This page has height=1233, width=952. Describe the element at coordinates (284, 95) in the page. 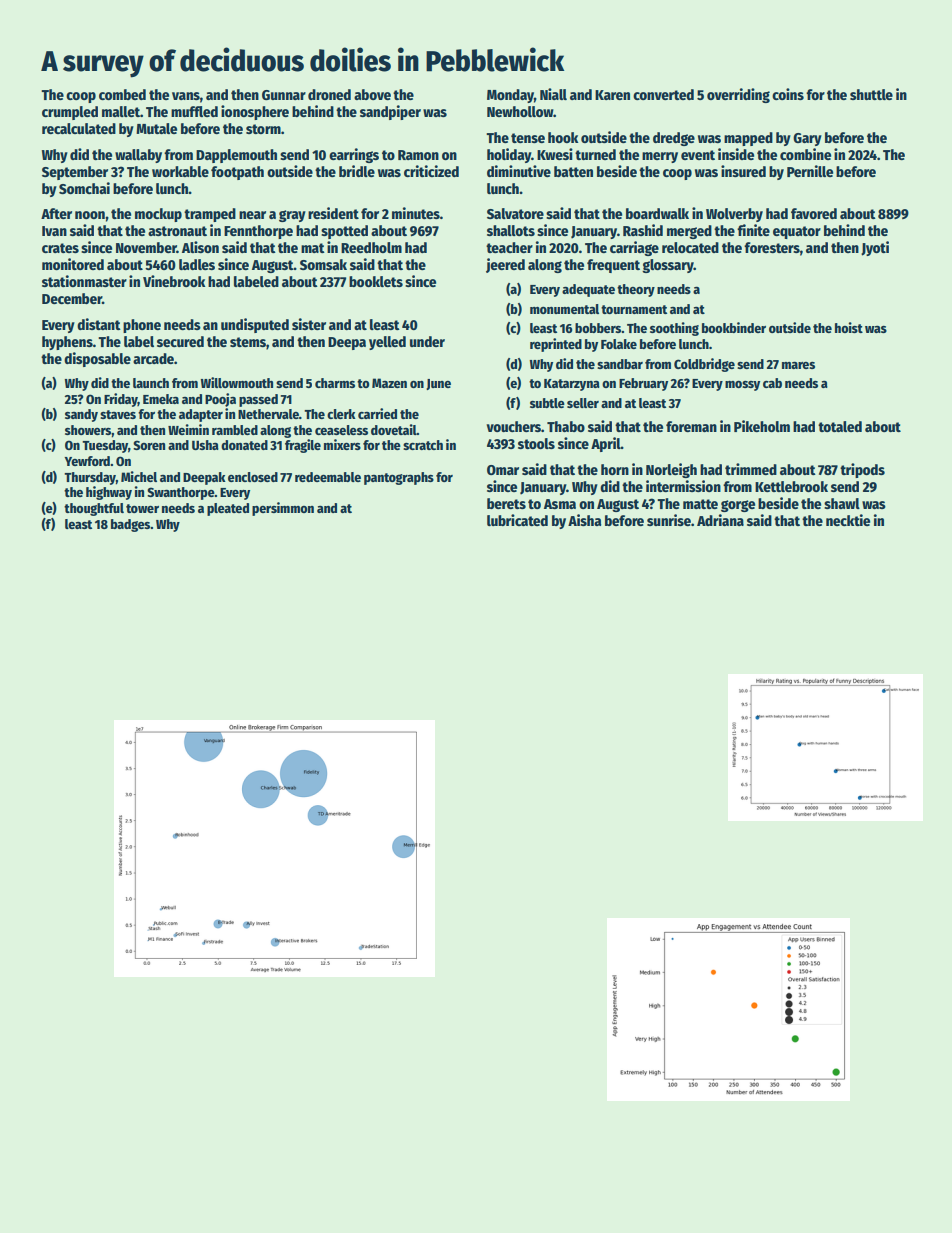

I see `Gunnar` at that location.
